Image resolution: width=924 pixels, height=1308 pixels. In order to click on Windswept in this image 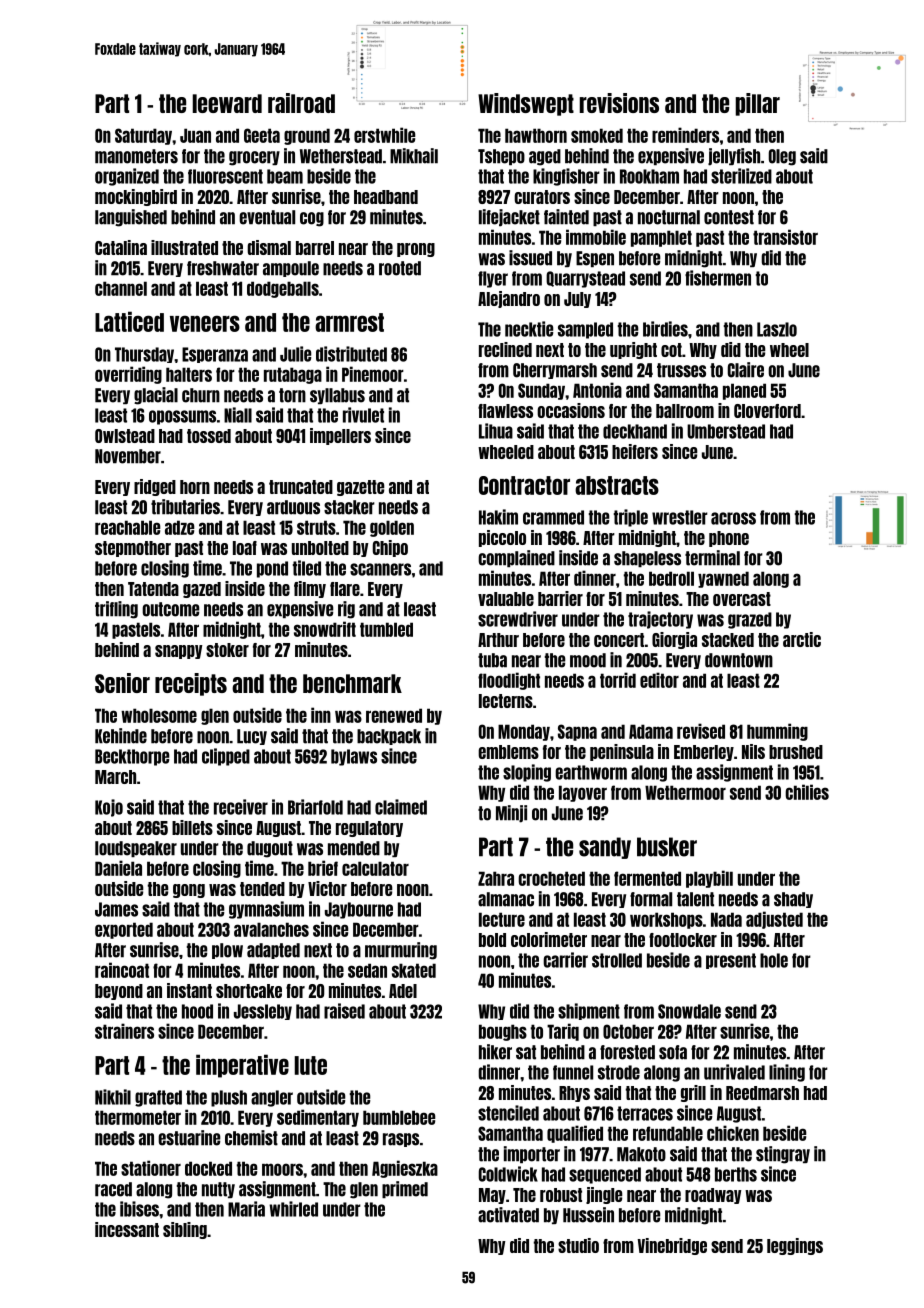, I will do `click(526, 104)`.
